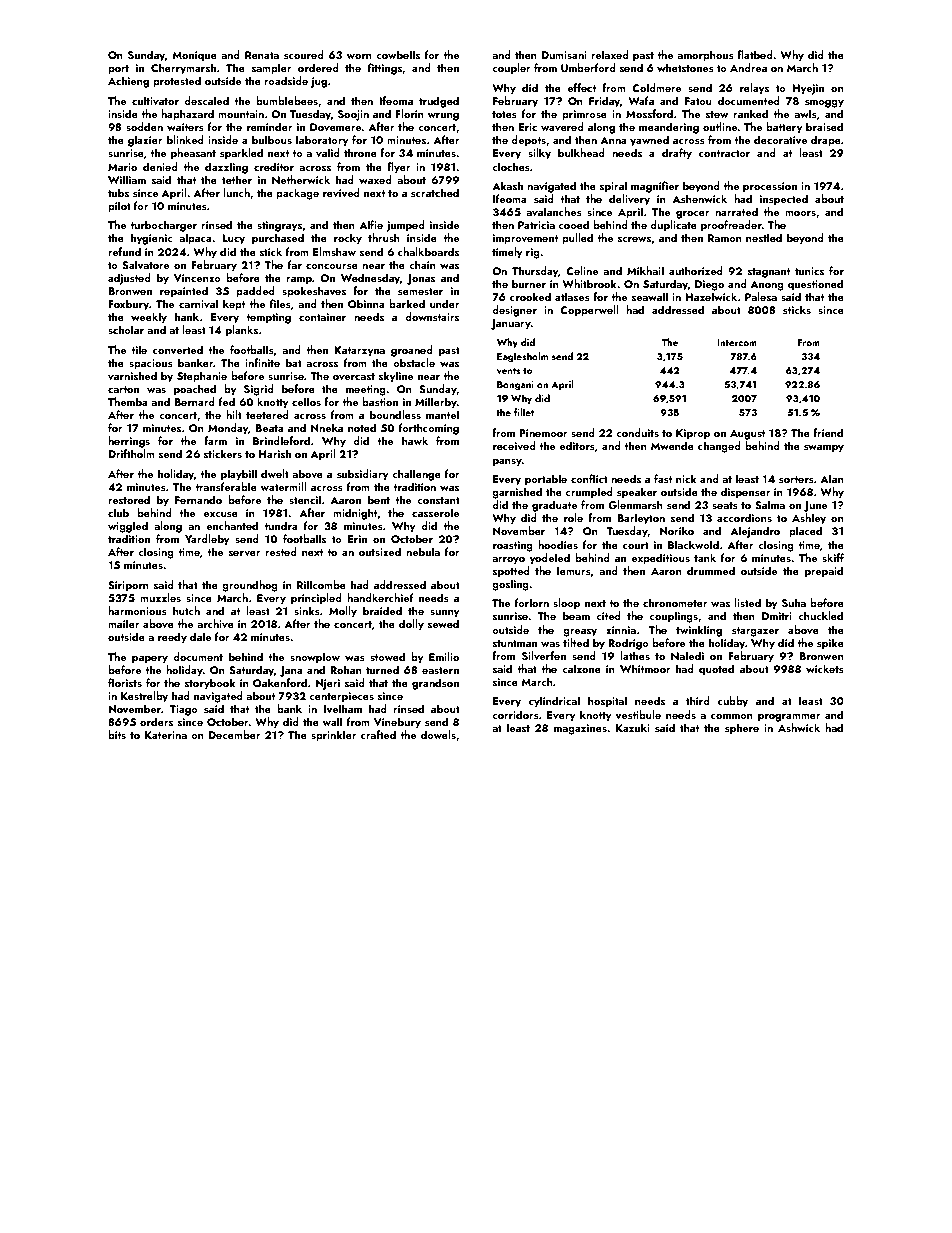  Describe the element at coordinates (649, 113) in the screenshot. I see `Mossford` at that location.
